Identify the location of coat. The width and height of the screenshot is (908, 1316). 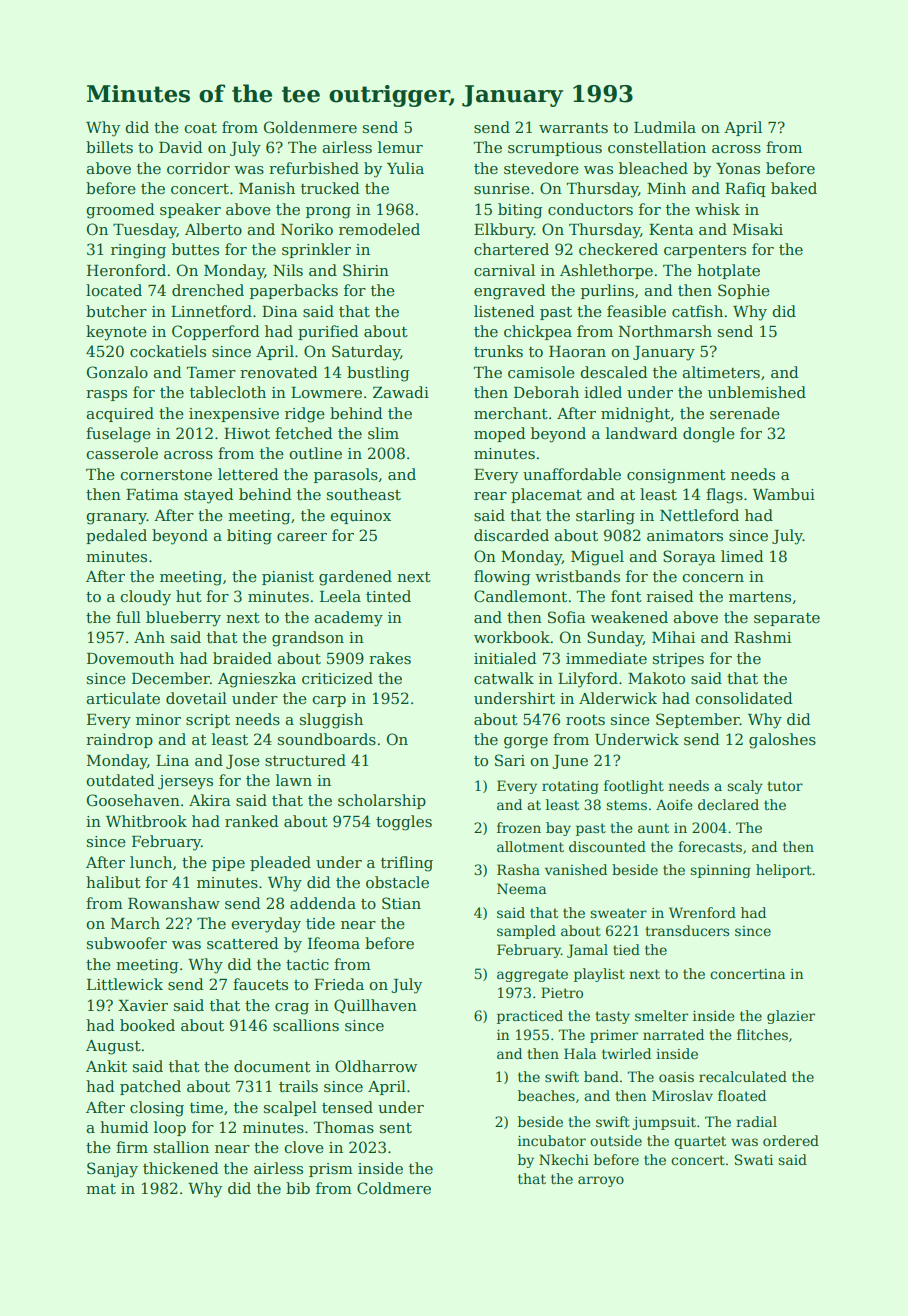
(201, 128).
